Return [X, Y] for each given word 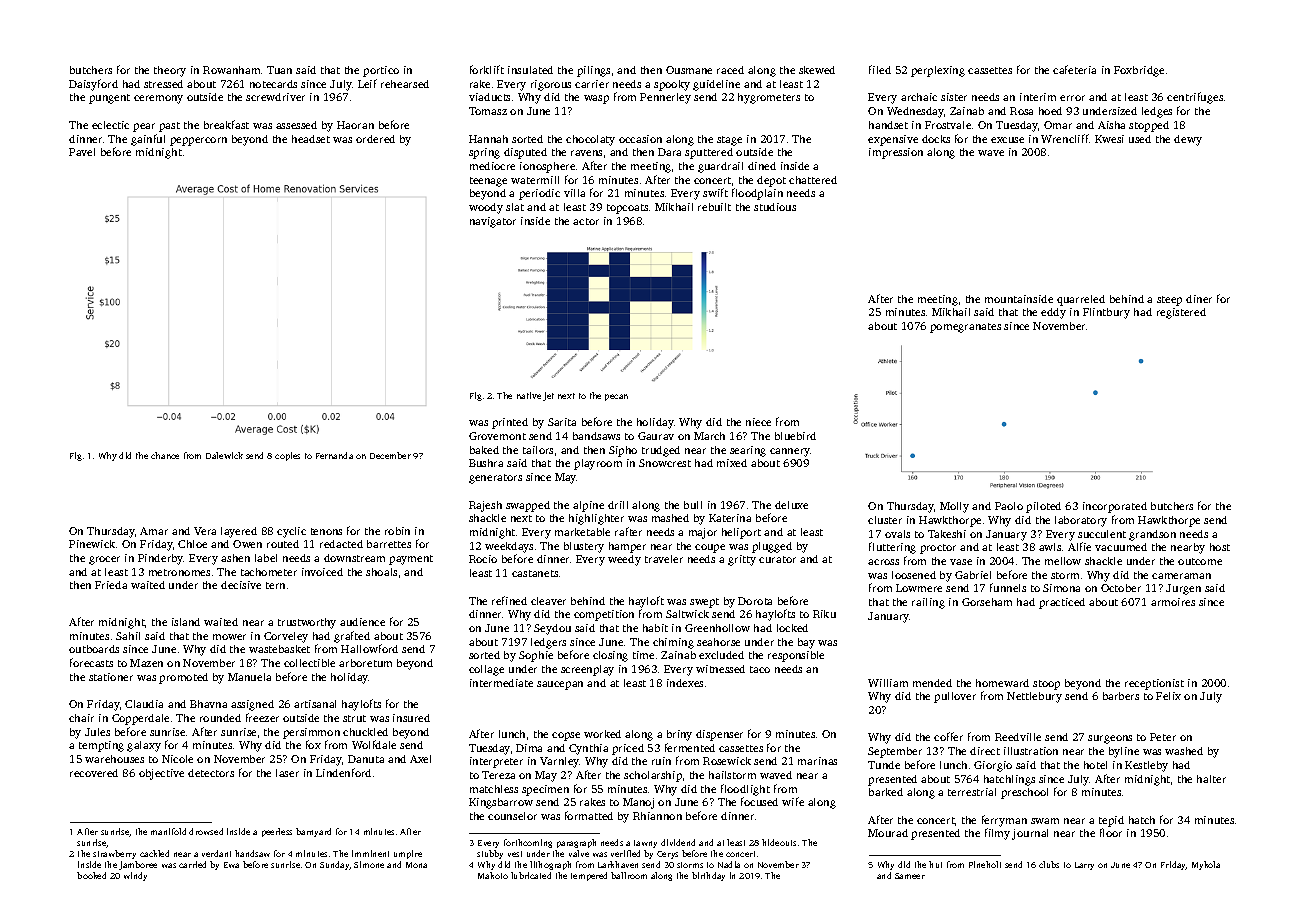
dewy [1188, 140]
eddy [1053, 313]
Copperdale [140, 719]
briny [679, 735]
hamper [627, 547]
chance [165, 455]
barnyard [313, 832]
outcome [1200, 561]
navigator [493, 222]
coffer [948, 736]
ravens [586, 153]
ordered [375, 139]
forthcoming [528, 843]
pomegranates [965, 328]
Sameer [910, 876]
